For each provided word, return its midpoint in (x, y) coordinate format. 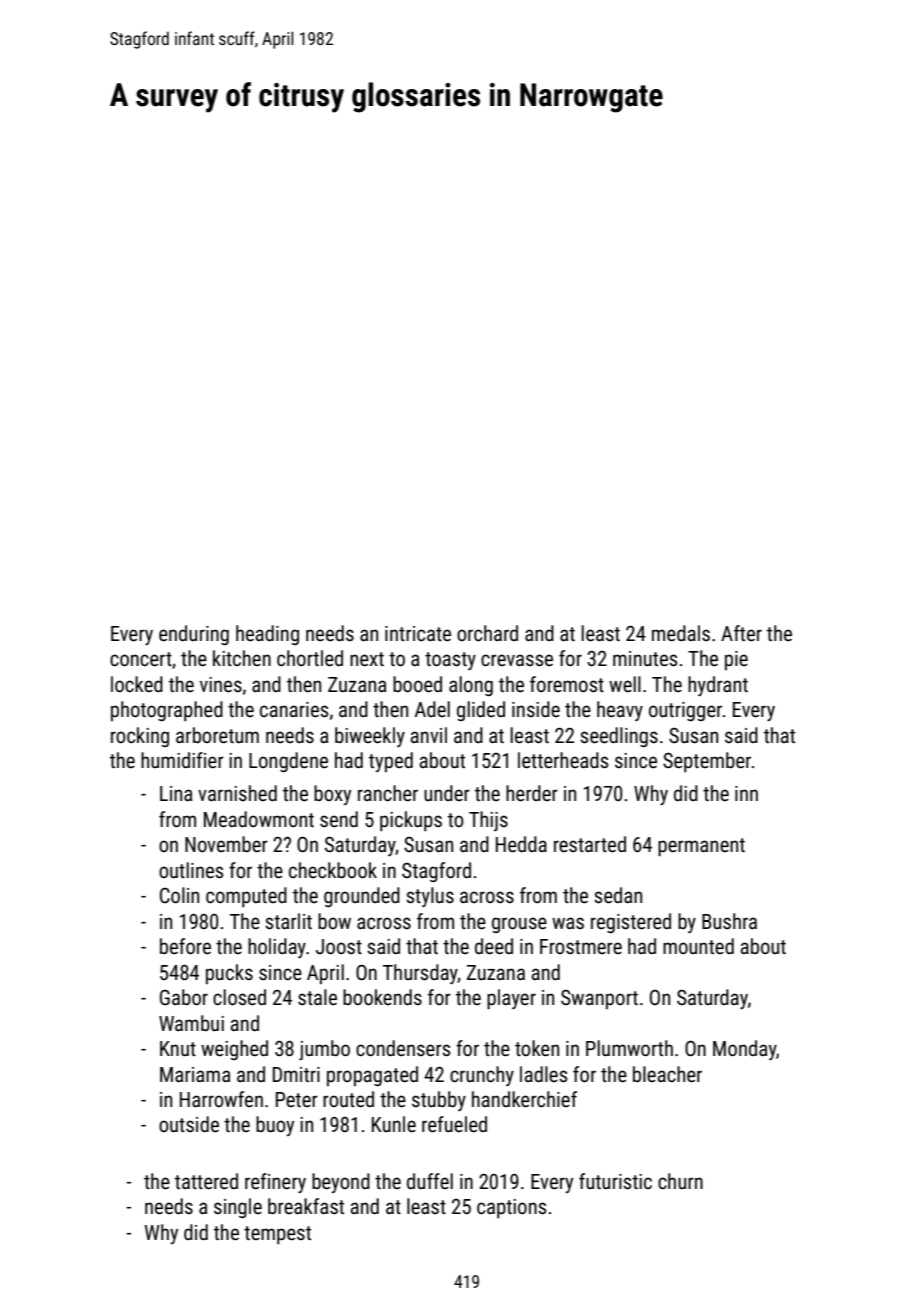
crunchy (482, 1076)
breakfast (306, 1206)
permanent (701, 847)
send (339, 819)
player (511, 999)
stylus (430, 897)
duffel (430, 1181)
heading (267, 635)
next (367, 659)
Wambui (191, 1023)
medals (681, 633)
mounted (698, 946)
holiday (277, 948)
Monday (744, 1050)
